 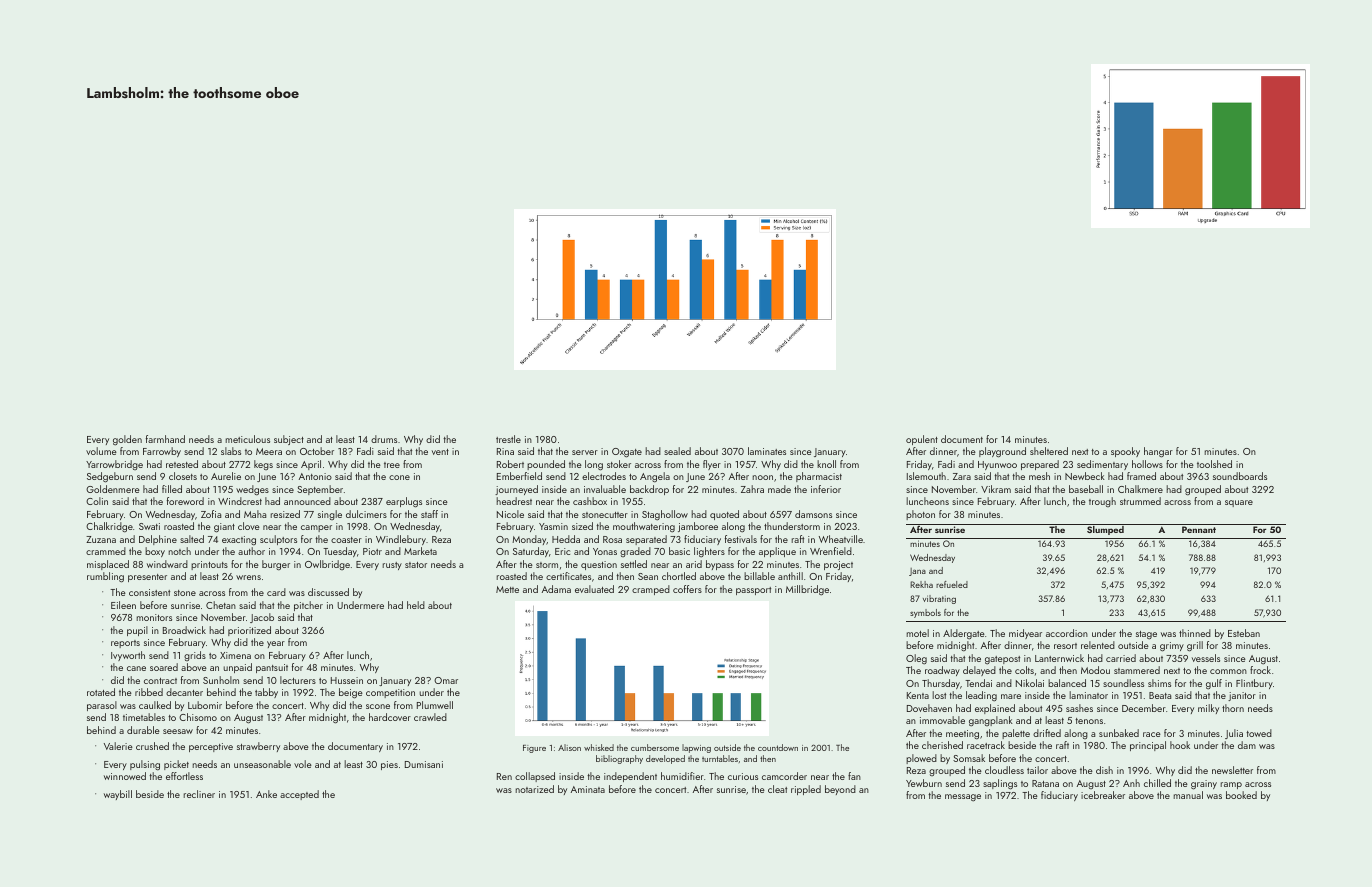 I want to click on Eileen, so click(x=123, y=605).
